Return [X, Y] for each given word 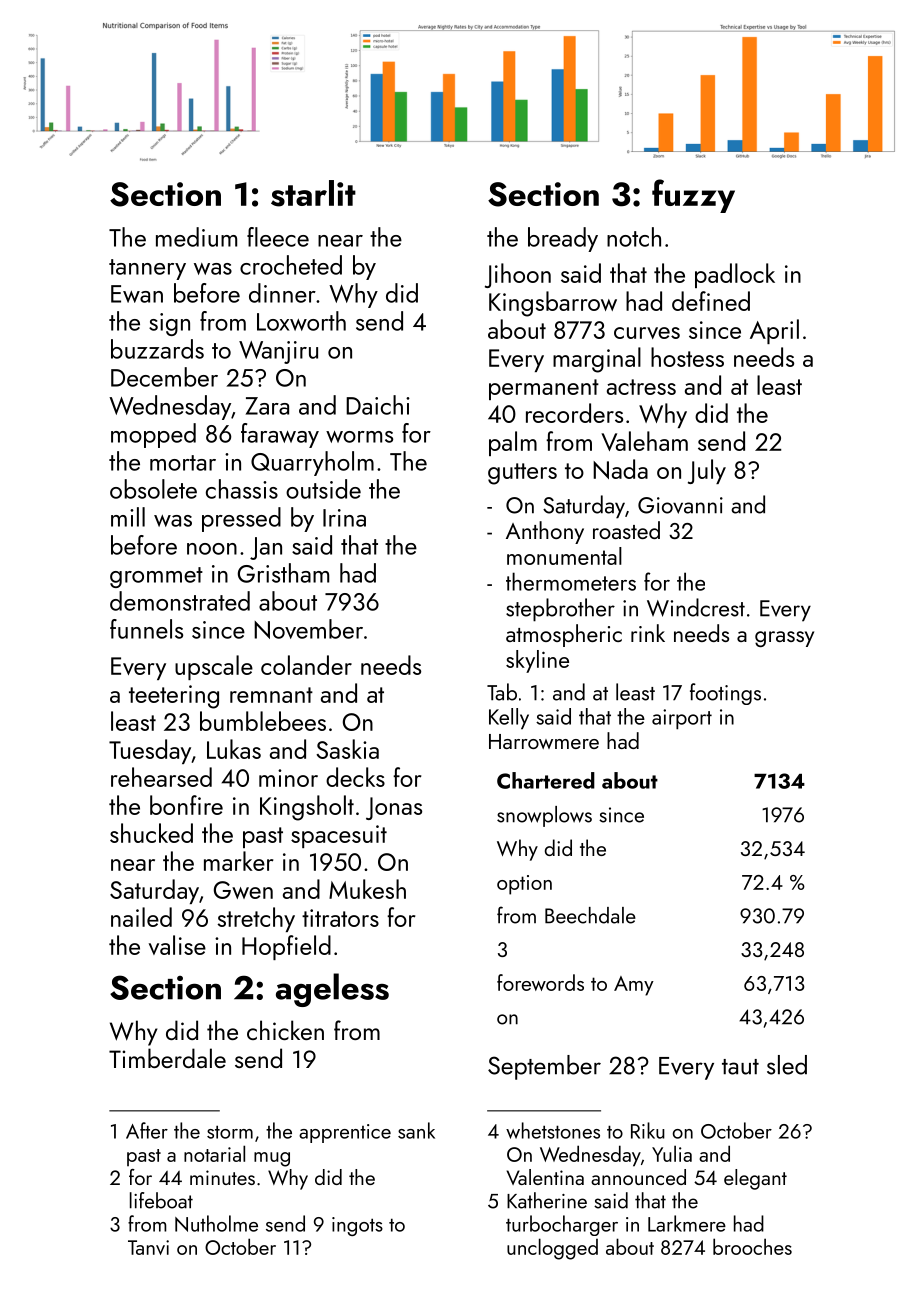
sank [416, 1130]
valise [177, 945]
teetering [174, 697]
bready [563, 239]
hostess [687, 357]
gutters [522, 474]
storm [230, 1132]
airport [682, 719]
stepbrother [560, 610]
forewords [540, 982]
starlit [313, 193]
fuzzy [693, 196]
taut [740, 1067]
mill [128, 517]
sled [787, 1065]
